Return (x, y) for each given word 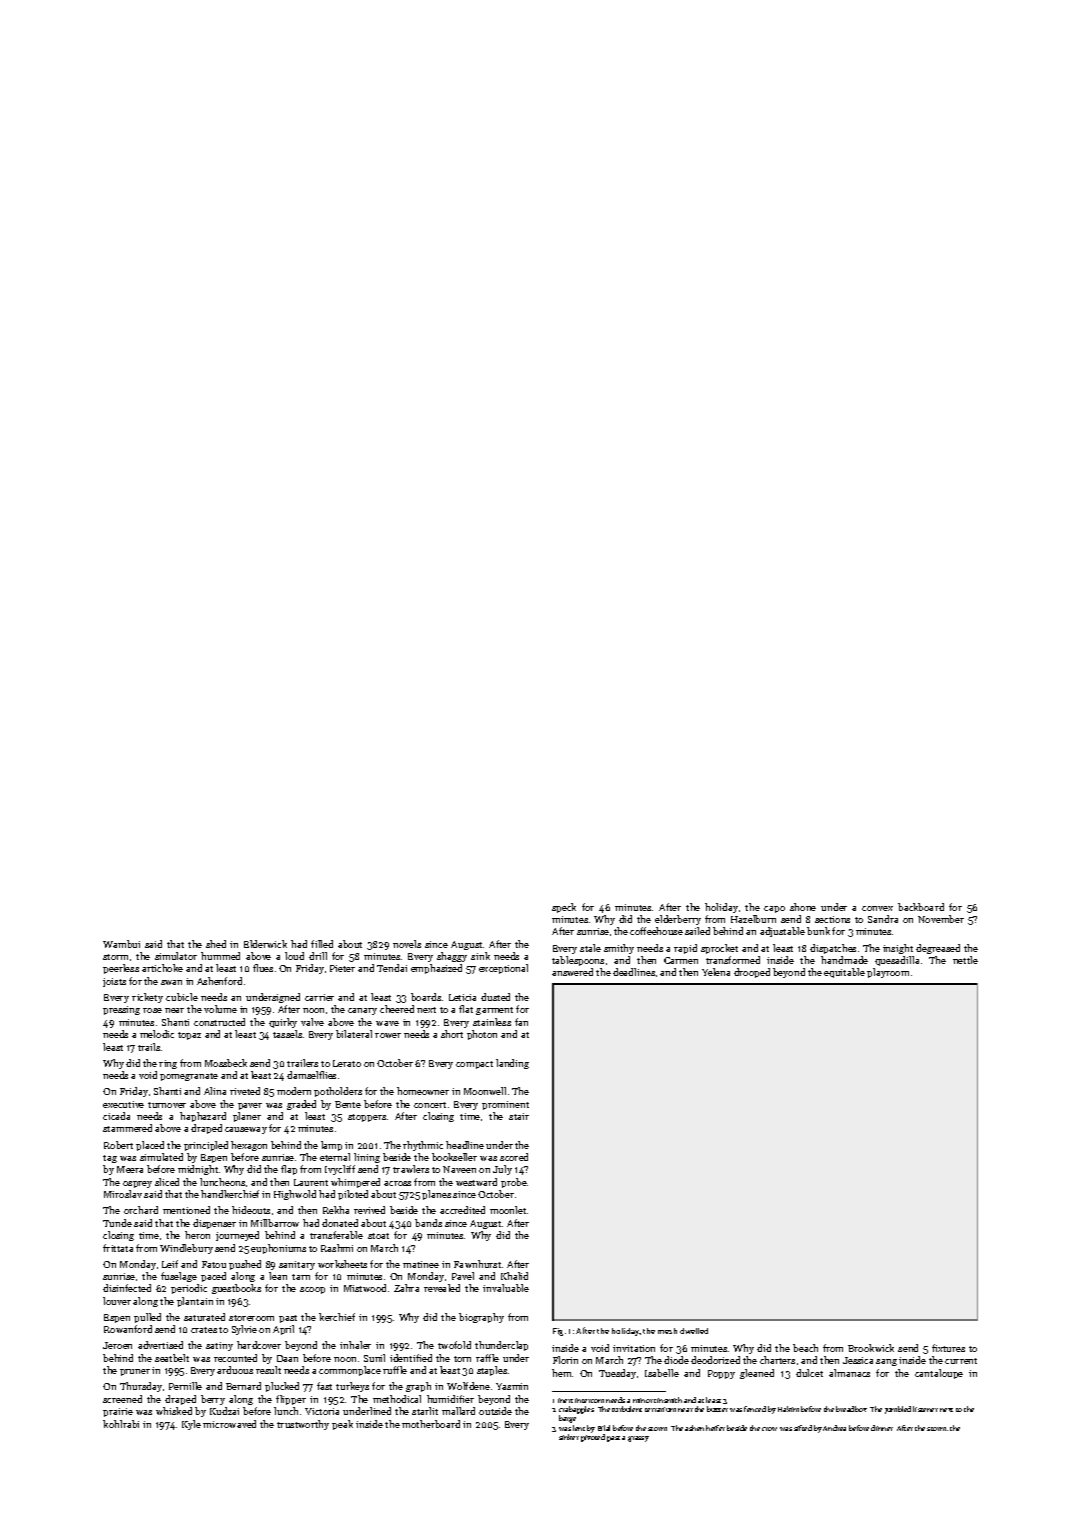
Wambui (121, 944)
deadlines (634, 972)
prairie (118, 1412)
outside (495, 1411)
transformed (733, 960)
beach (805, 1348)
